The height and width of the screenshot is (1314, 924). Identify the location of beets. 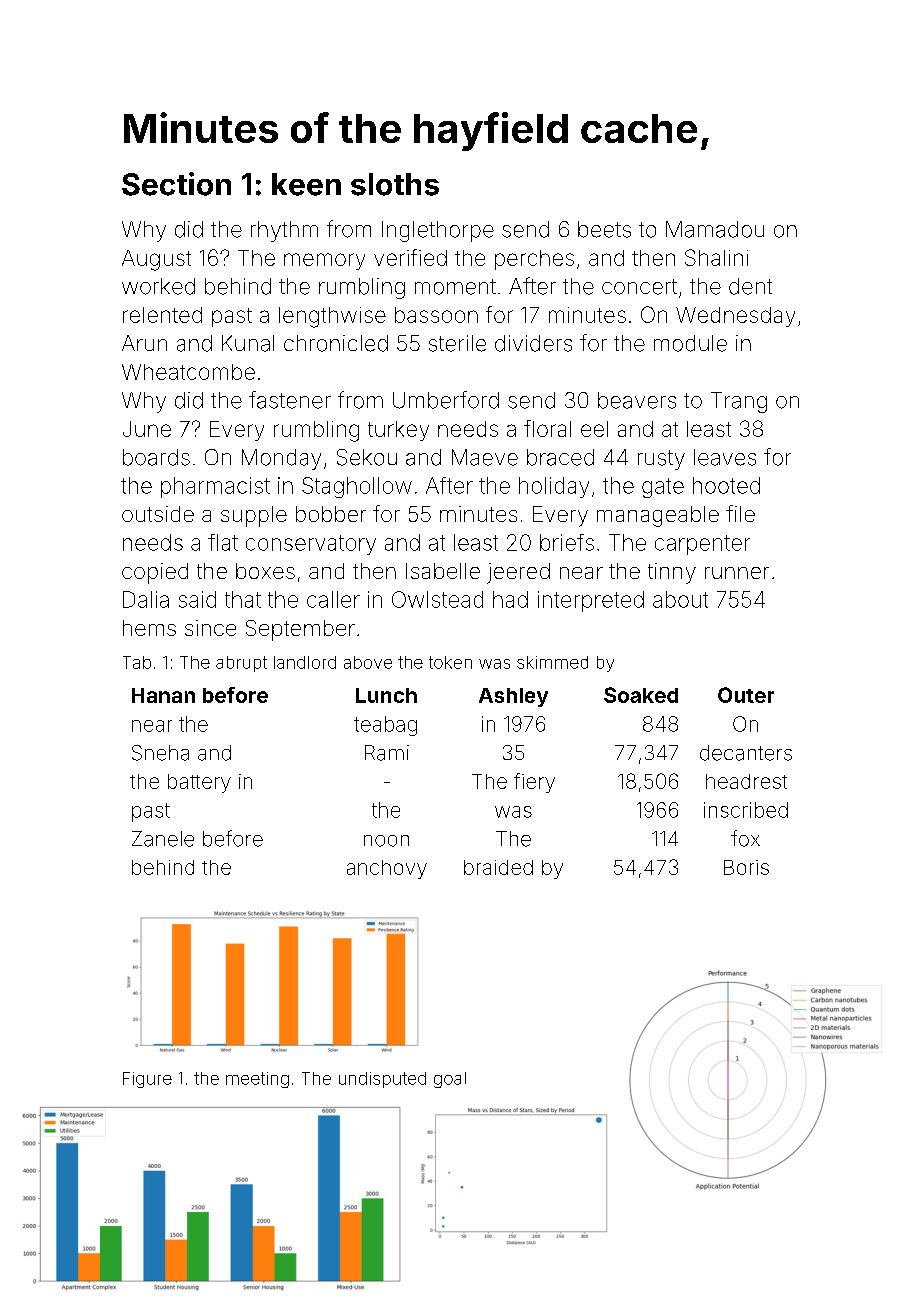
(604, 229).
